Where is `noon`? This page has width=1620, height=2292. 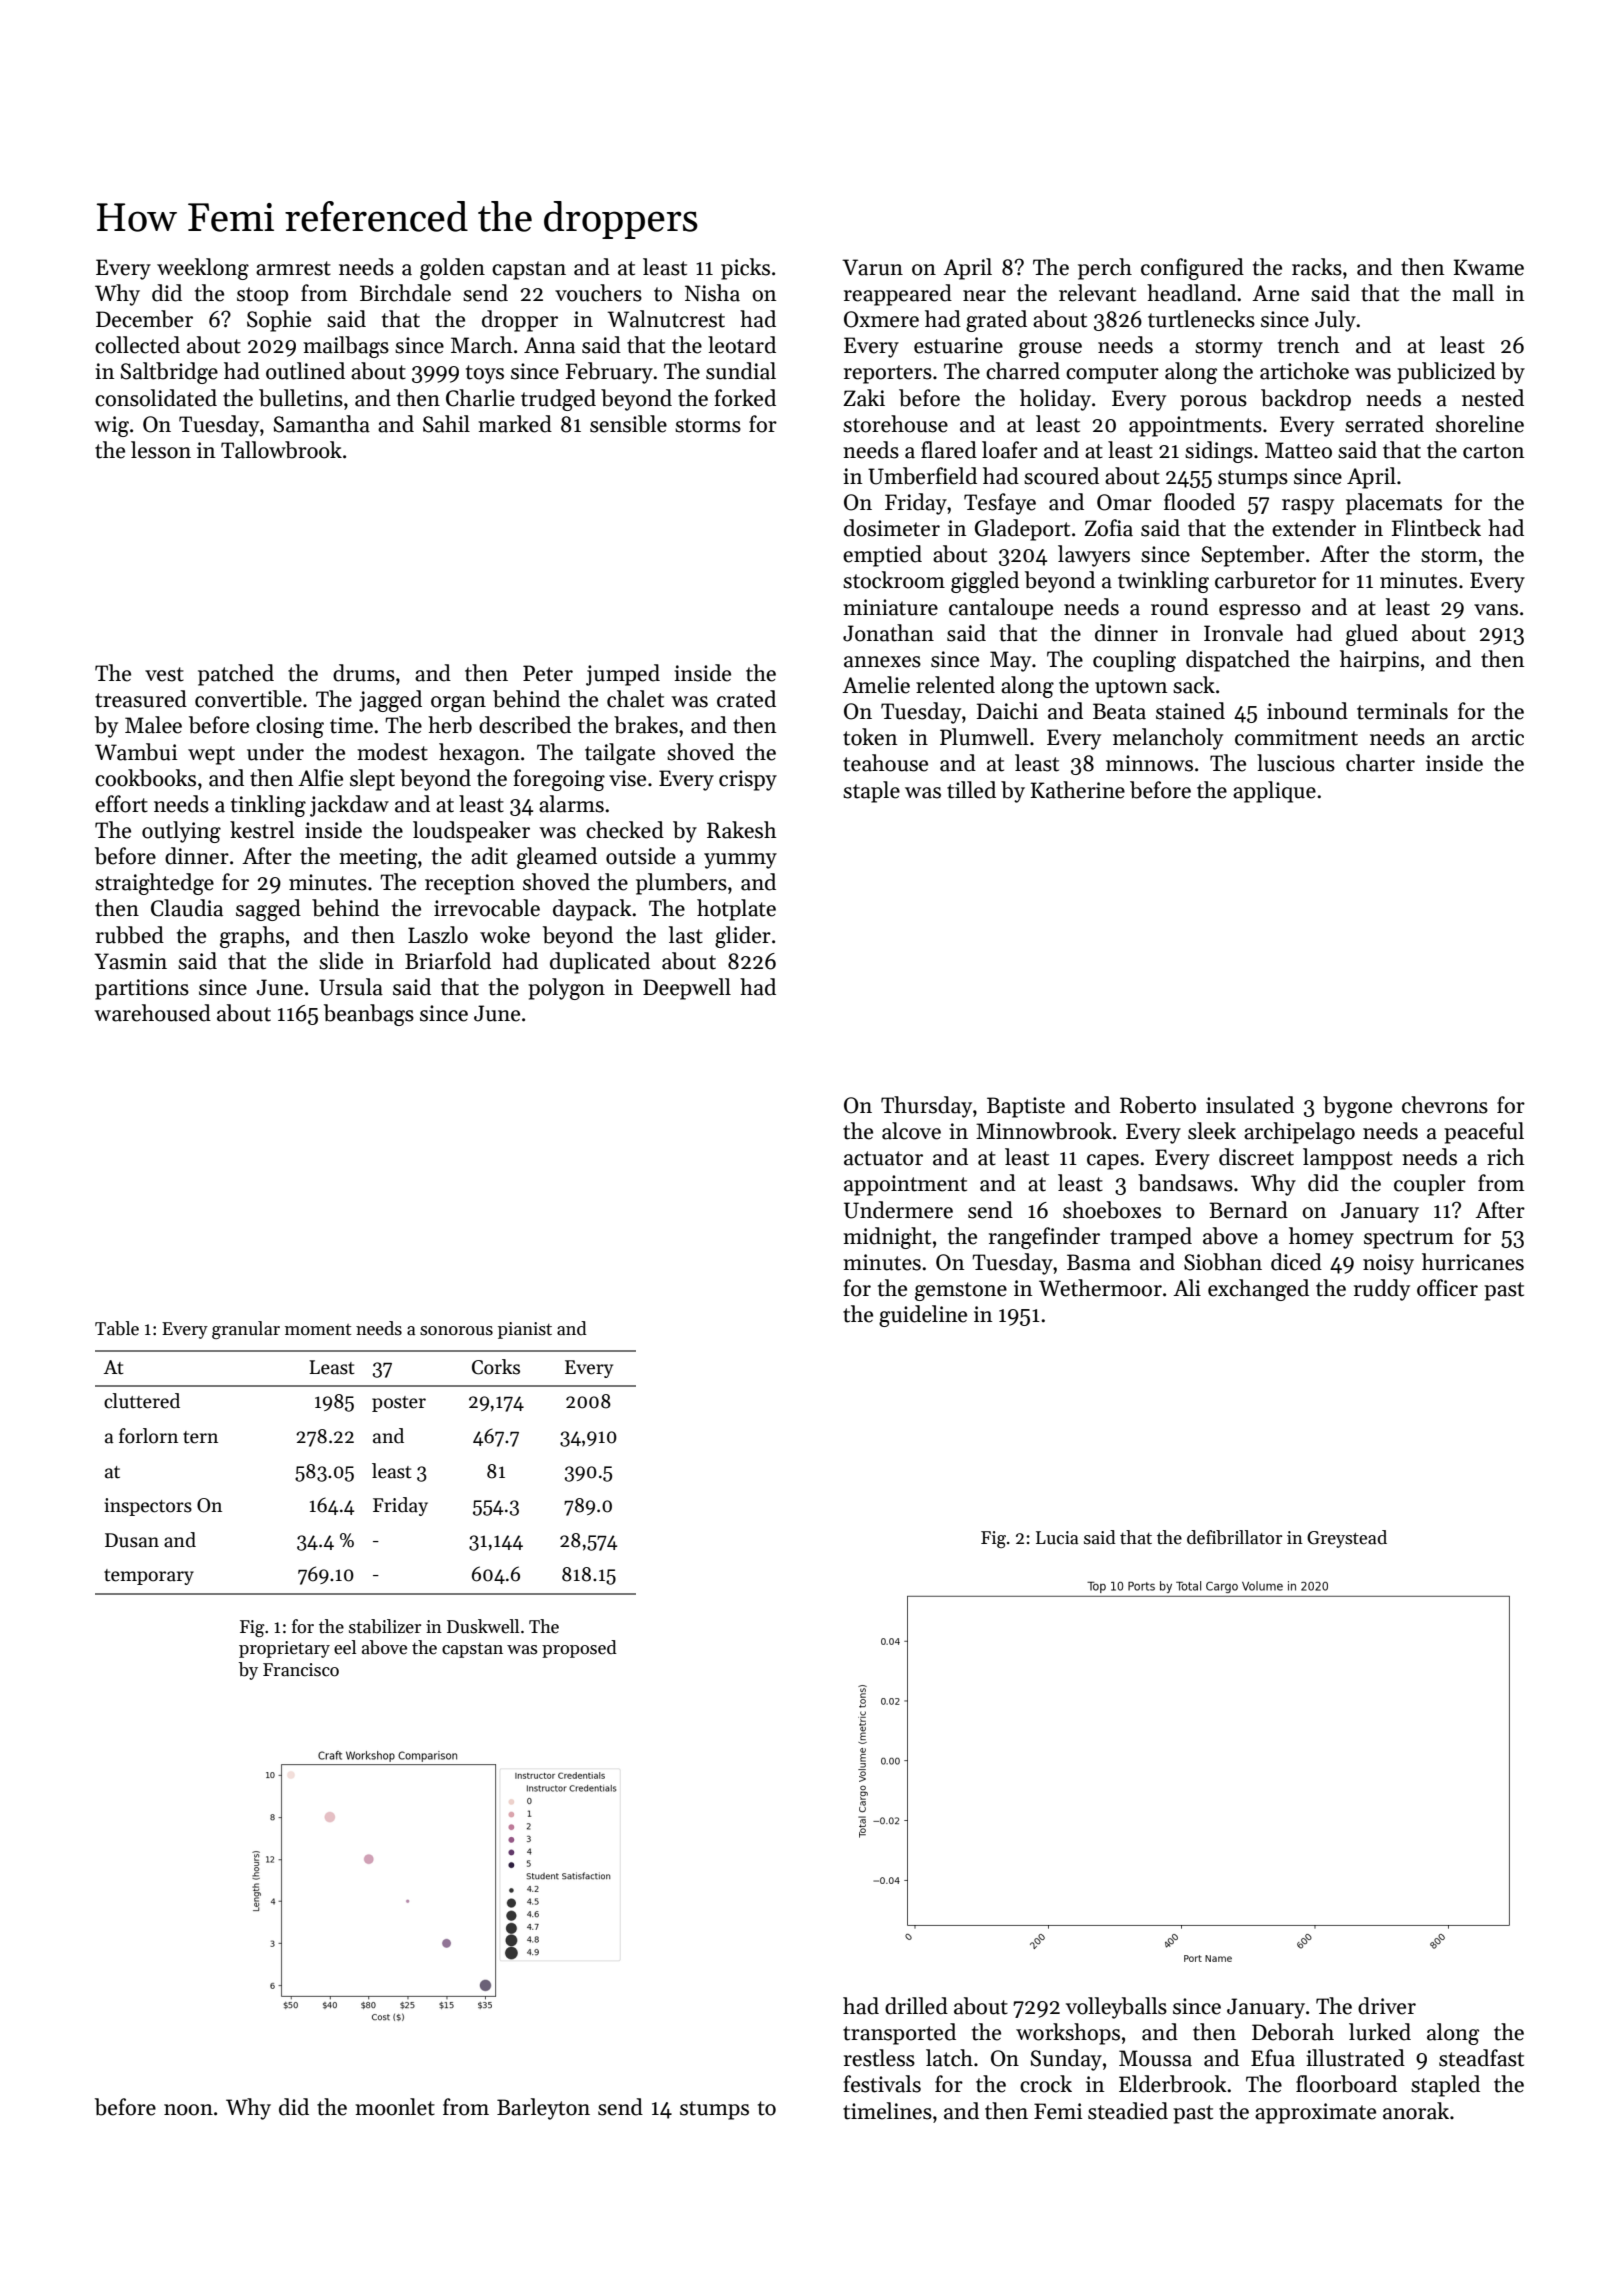
noon is located at coordinates (188, 2110).
